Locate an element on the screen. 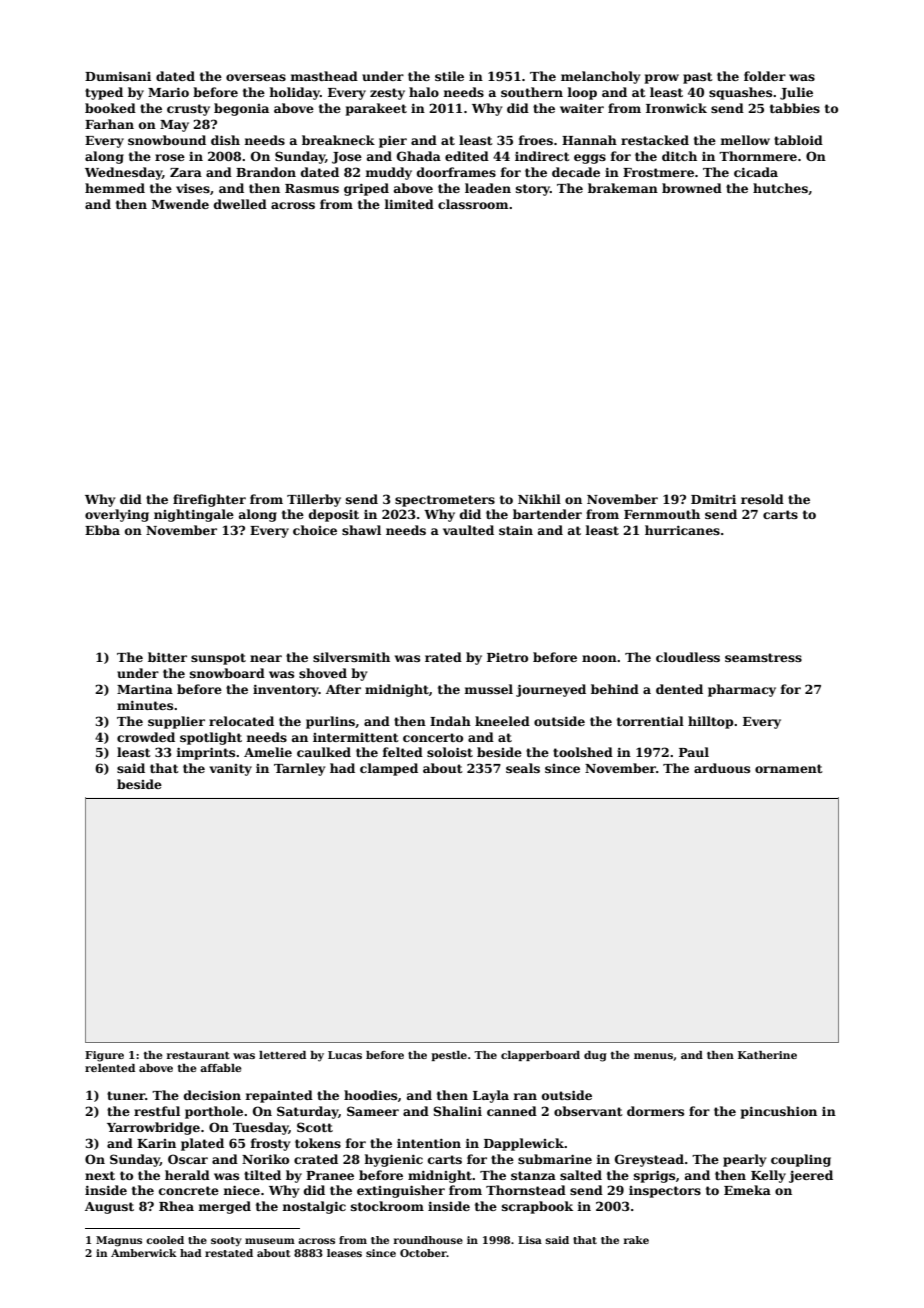  Dumisani is located at coordinates (118, 76).
